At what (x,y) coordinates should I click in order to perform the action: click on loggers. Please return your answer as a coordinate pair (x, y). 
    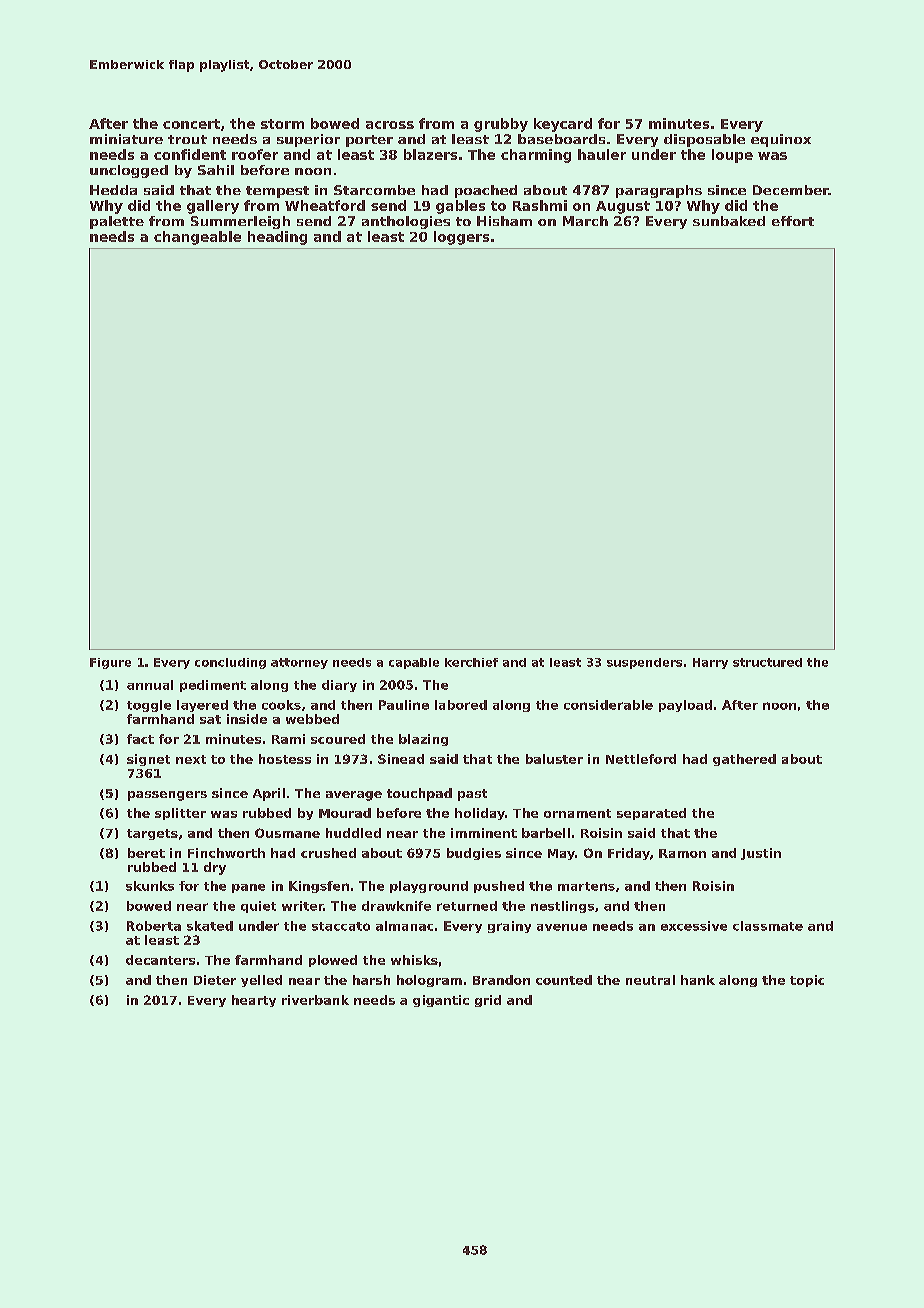
    Looking at the image, I should click on (461, 238).
